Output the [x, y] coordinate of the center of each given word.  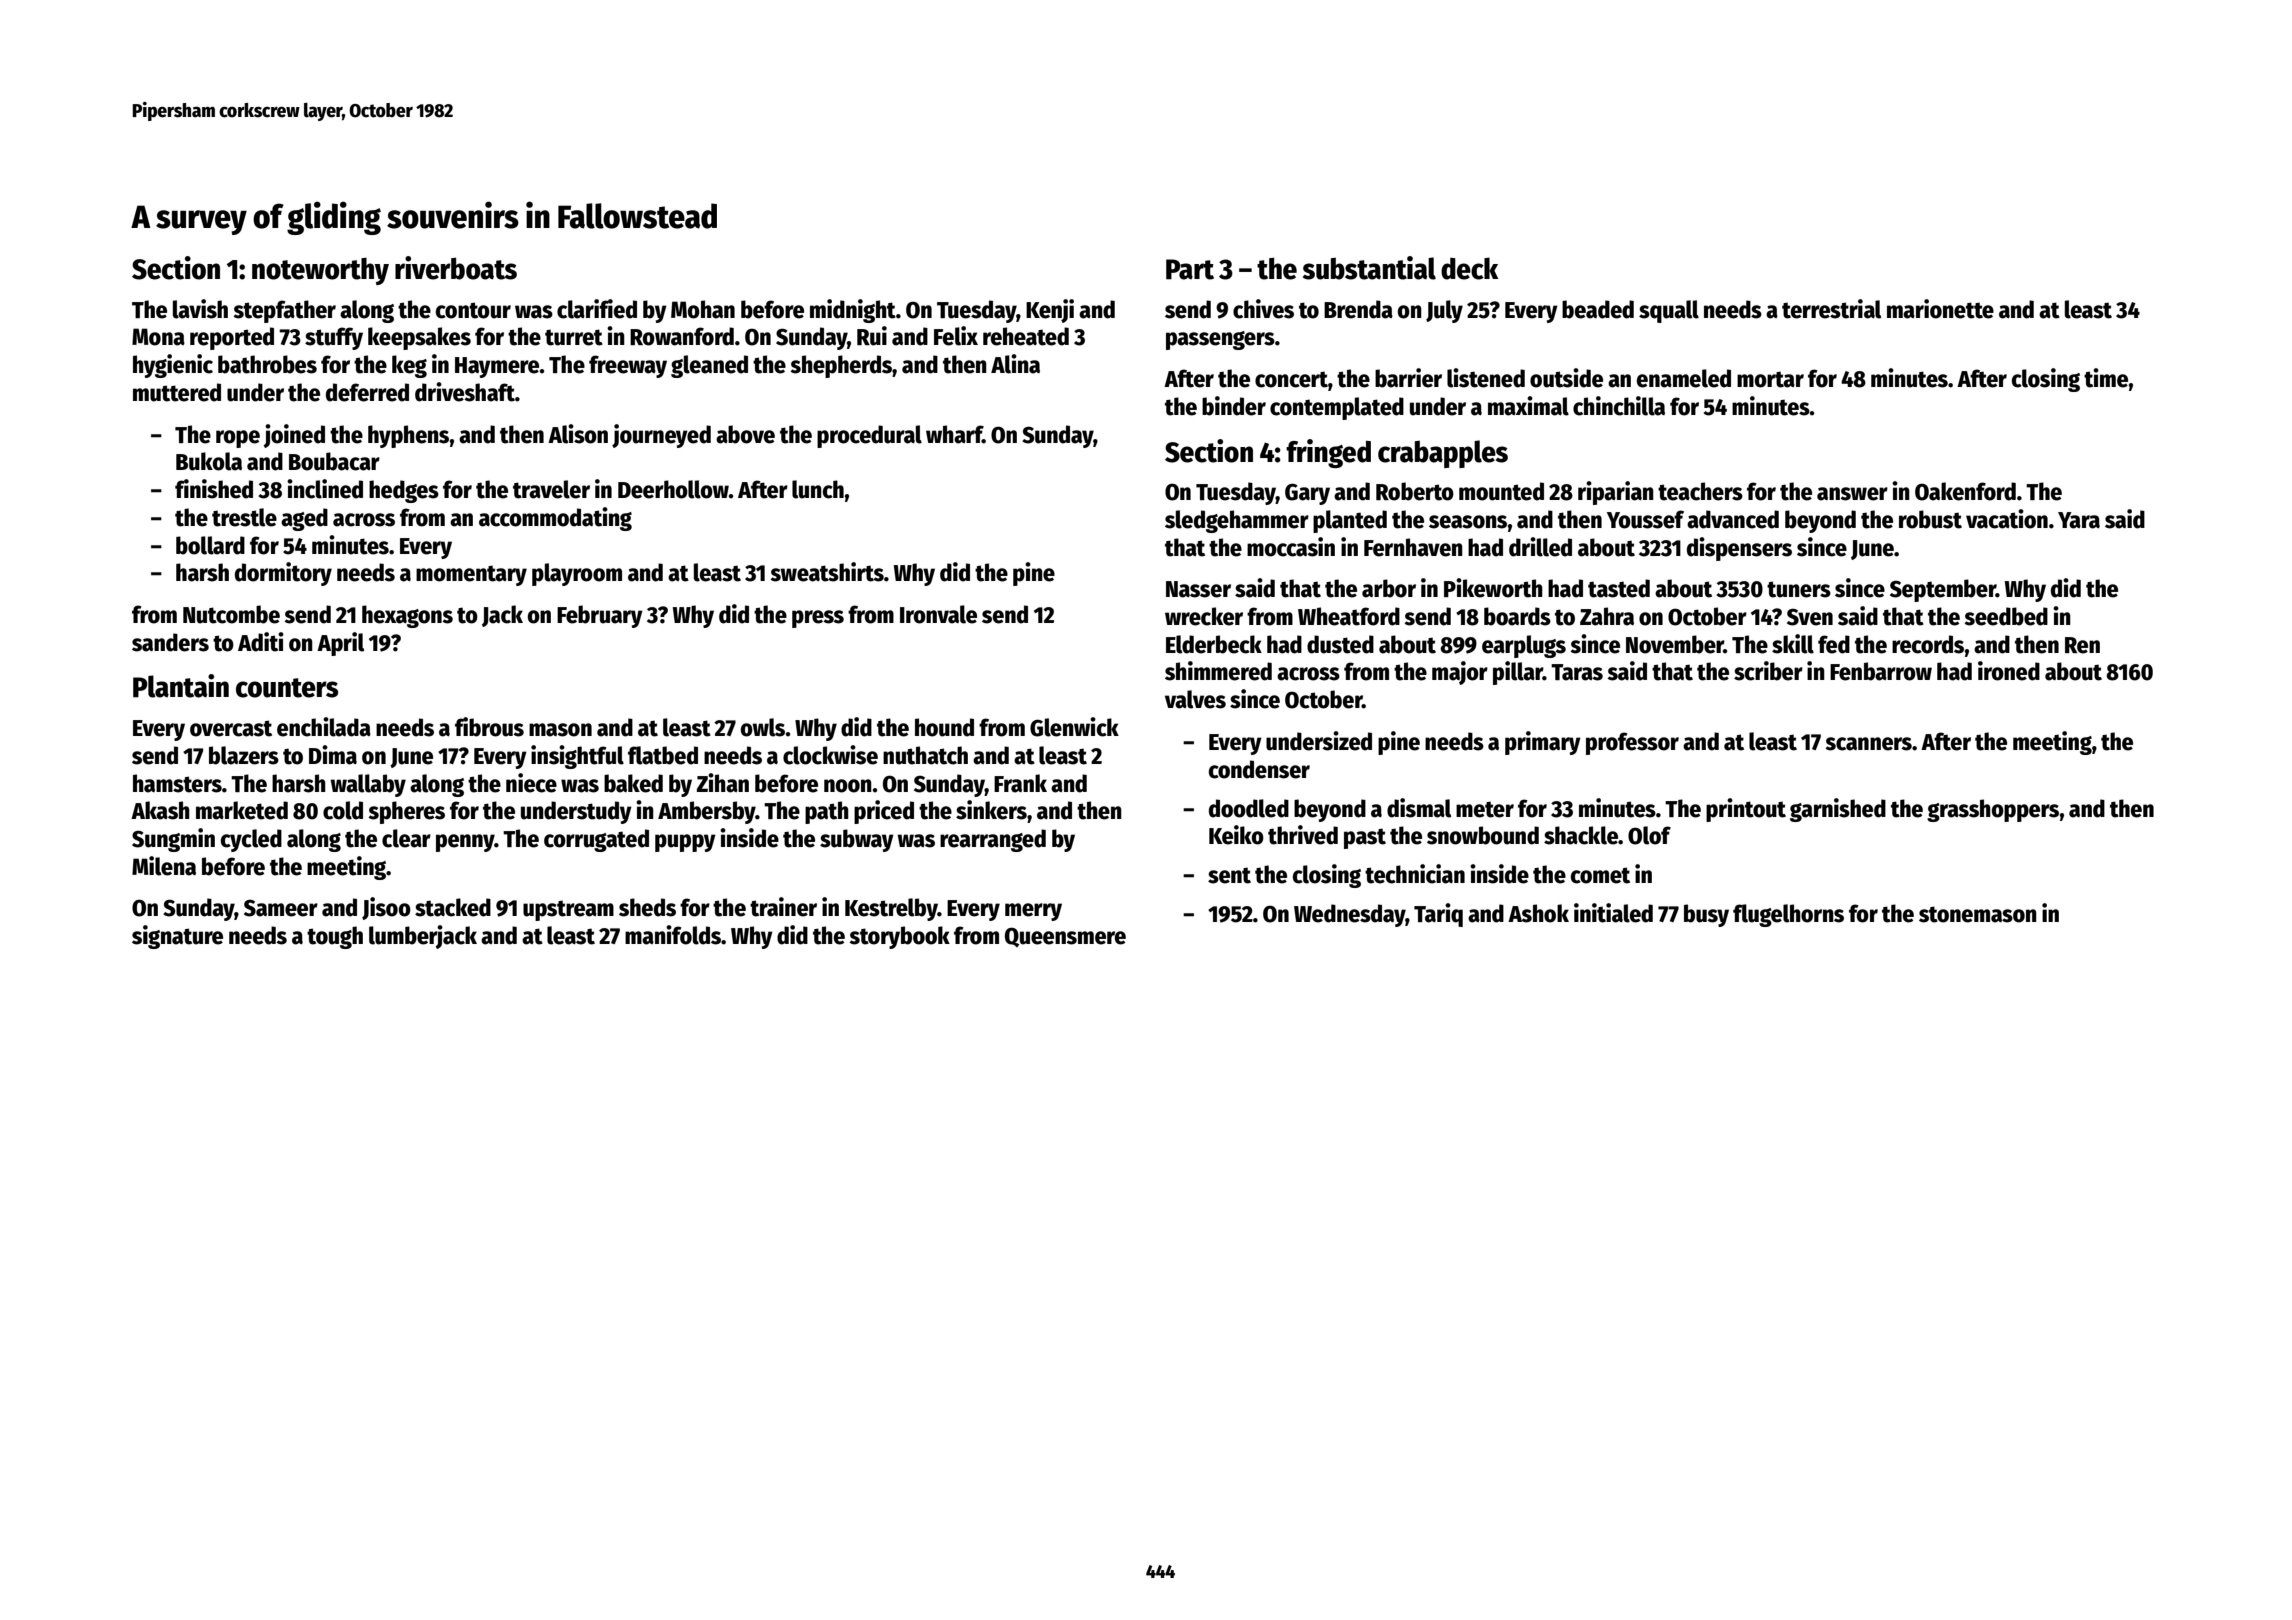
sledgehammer [1237, 521]
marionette [1940, 309]
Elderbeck [1214, 644]
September [1943, 590]
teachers [1700, 491]
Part [1190, 269]
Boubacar [334, 461]
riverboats [456, 268]
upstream [568, 910]
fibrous [489, 727]
